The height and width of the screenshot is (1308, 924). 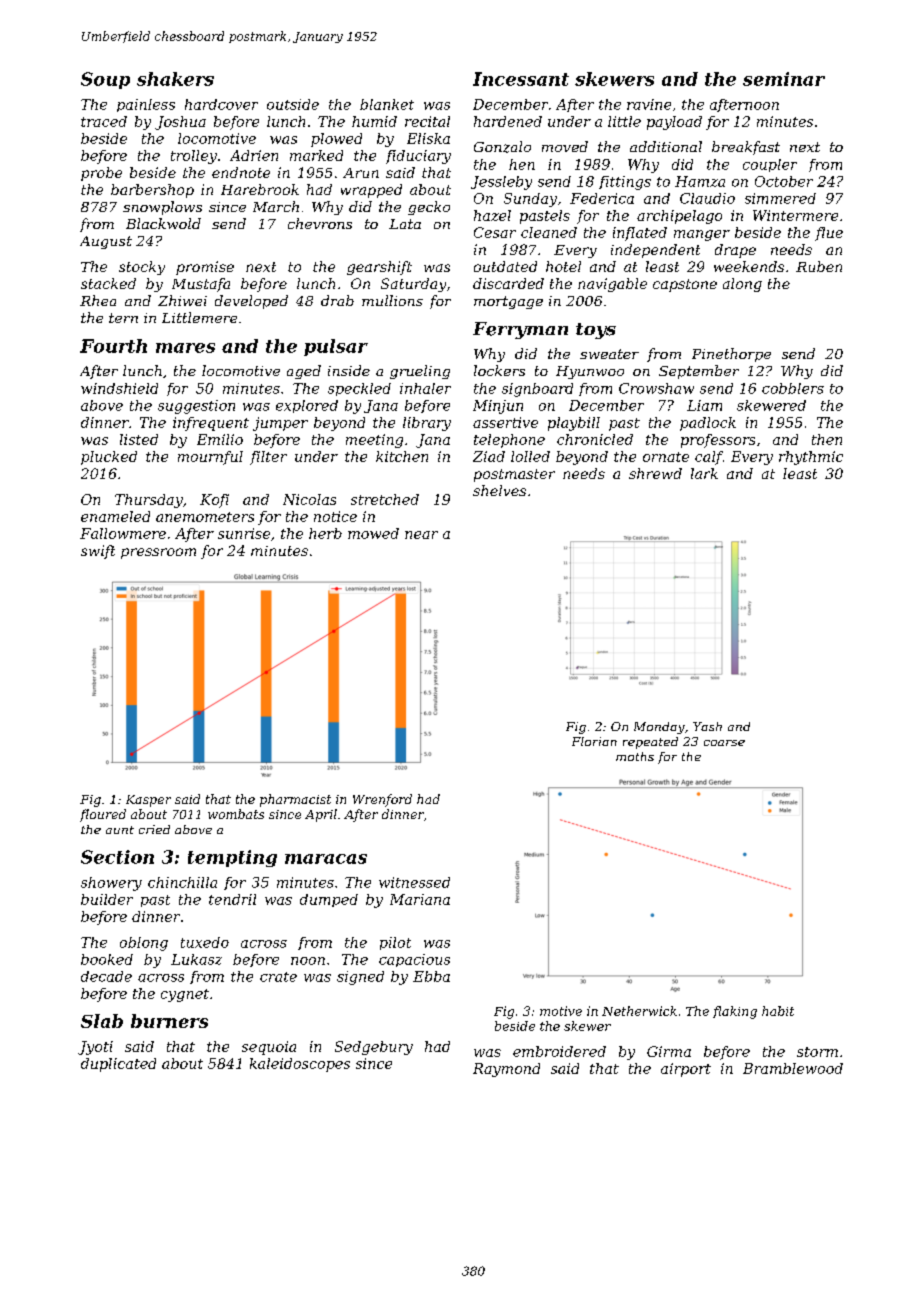 I want to click on near, so click(x=421, y=535).
